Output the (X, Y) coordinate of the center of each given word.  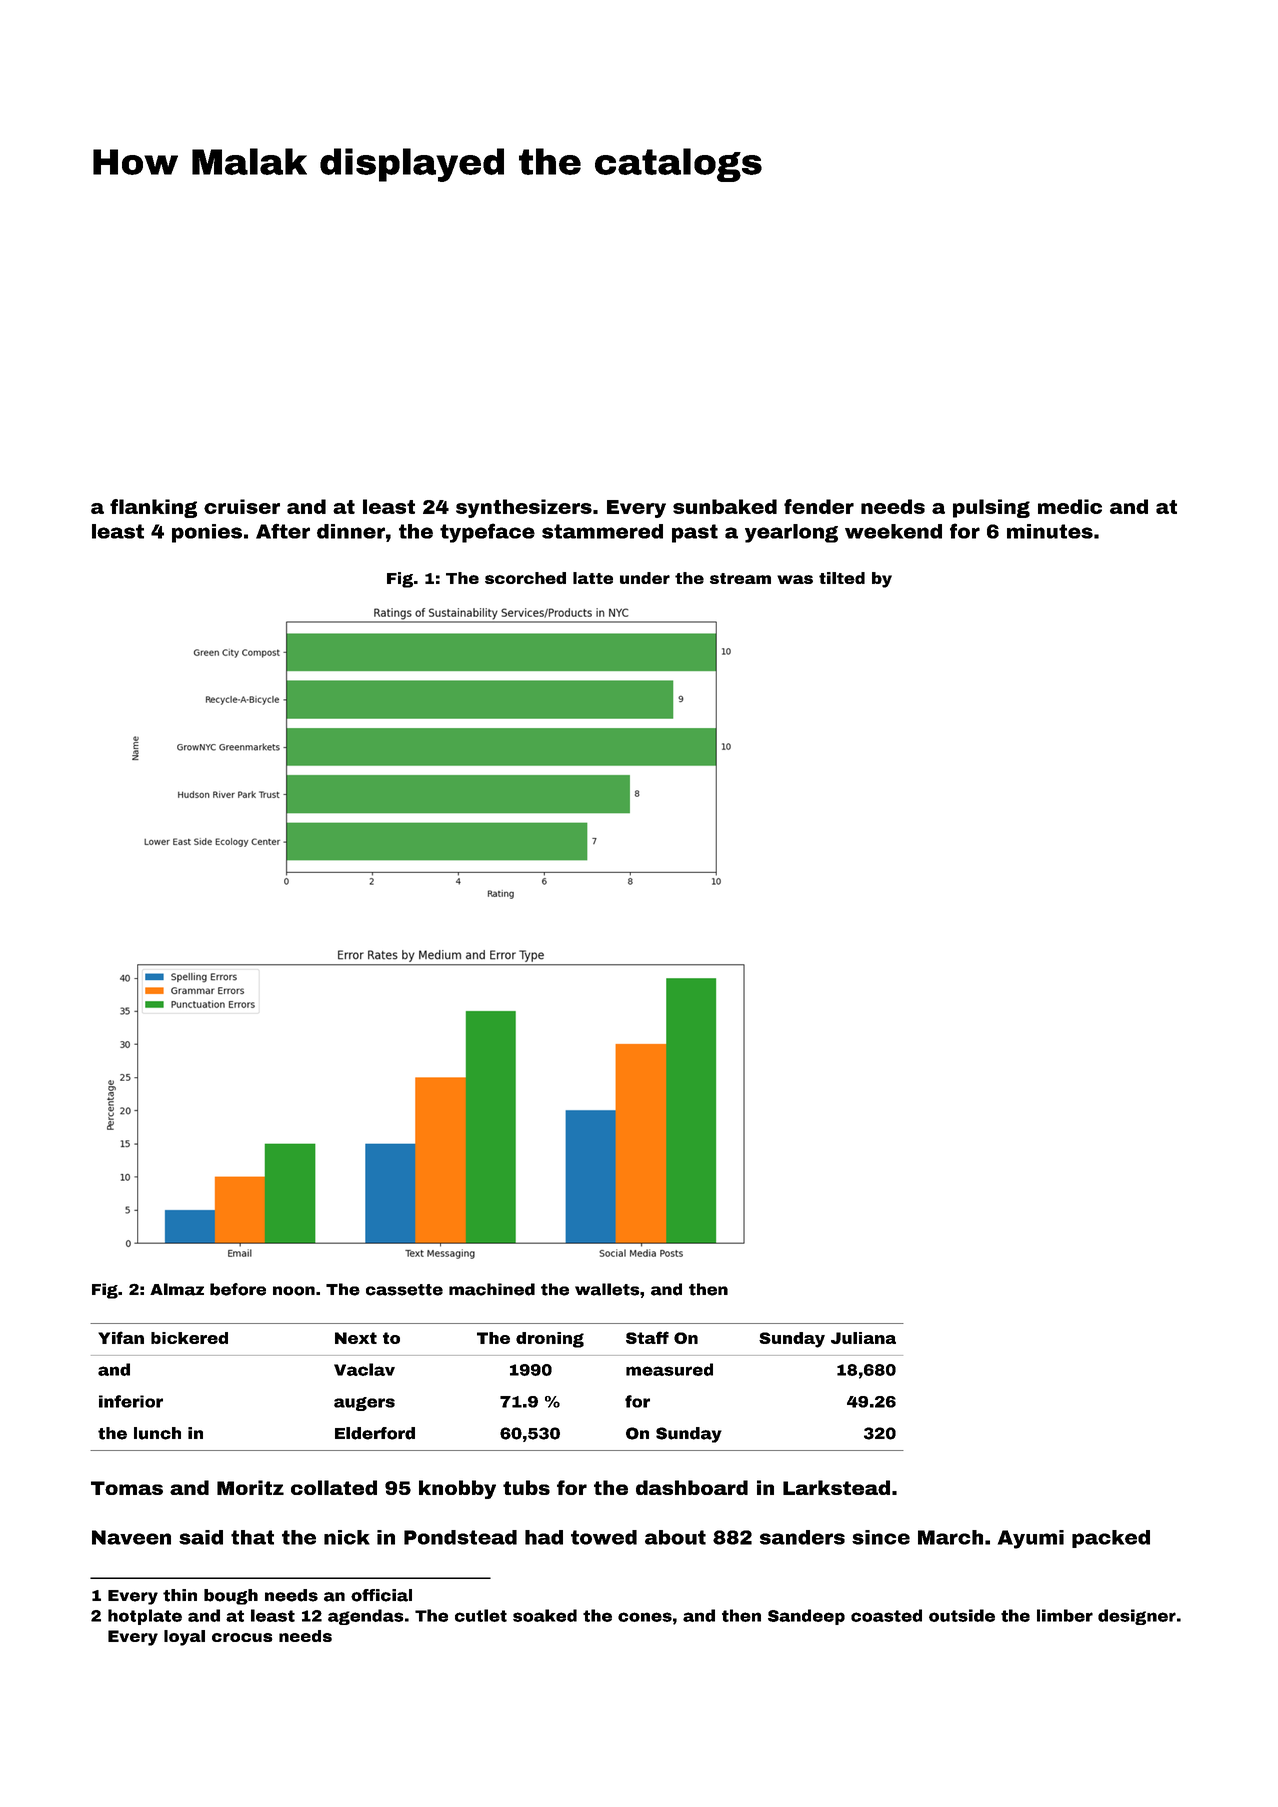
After (283, 531)
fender (819, 506)
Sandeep (806, 1617)
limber (1065, 1615)
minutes (1050, 531)
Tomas (127, 1488)
